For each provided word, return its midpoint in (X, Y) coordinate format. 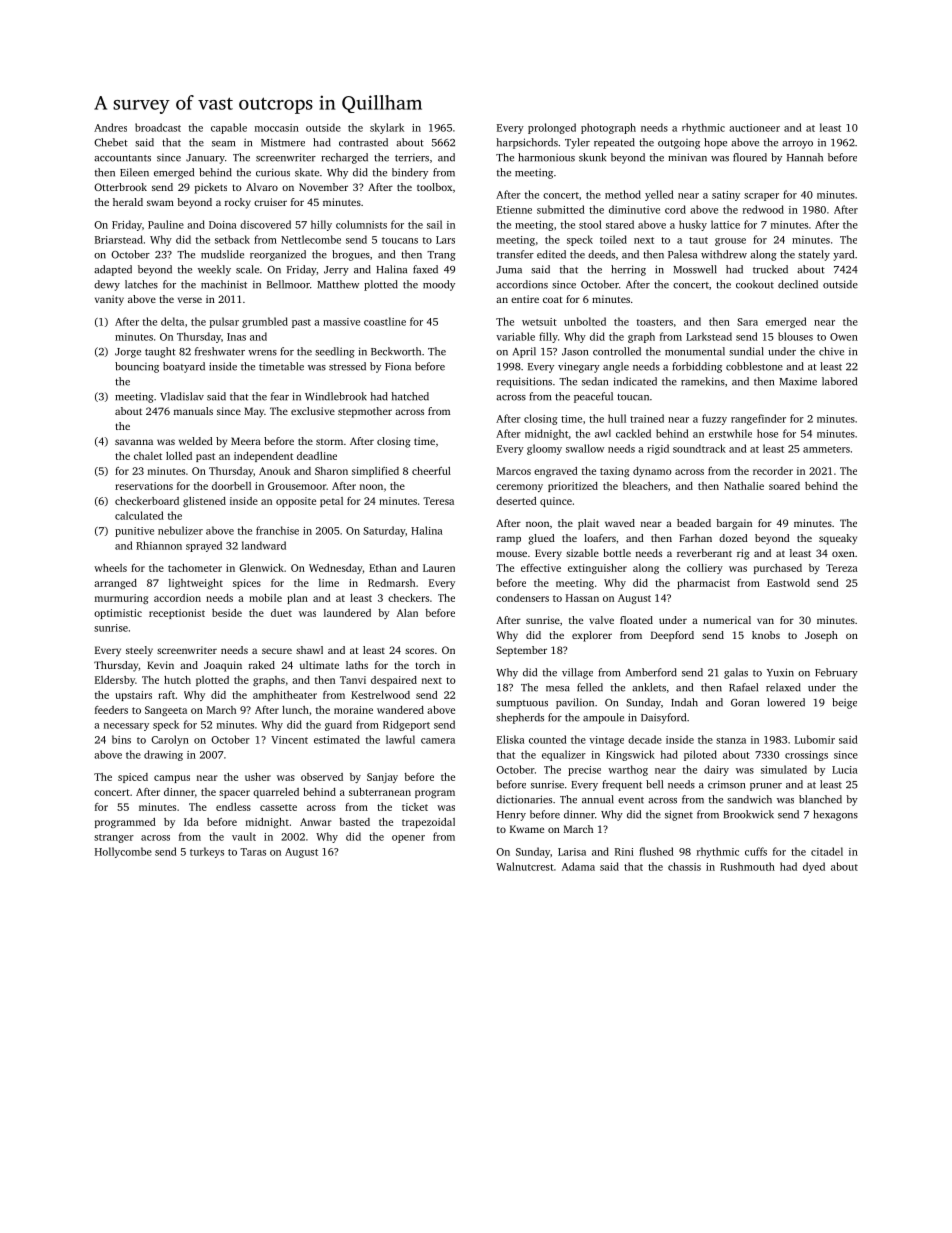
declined (798, 284)
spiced (133, 778)
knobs (766, 635)
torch (428, 665)
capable (229, 128)
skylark (387, 128)
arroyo (797, 145)
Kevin (160, 665)
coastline (385, 321)
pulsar (224, 322)
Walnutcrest (525, 866)
